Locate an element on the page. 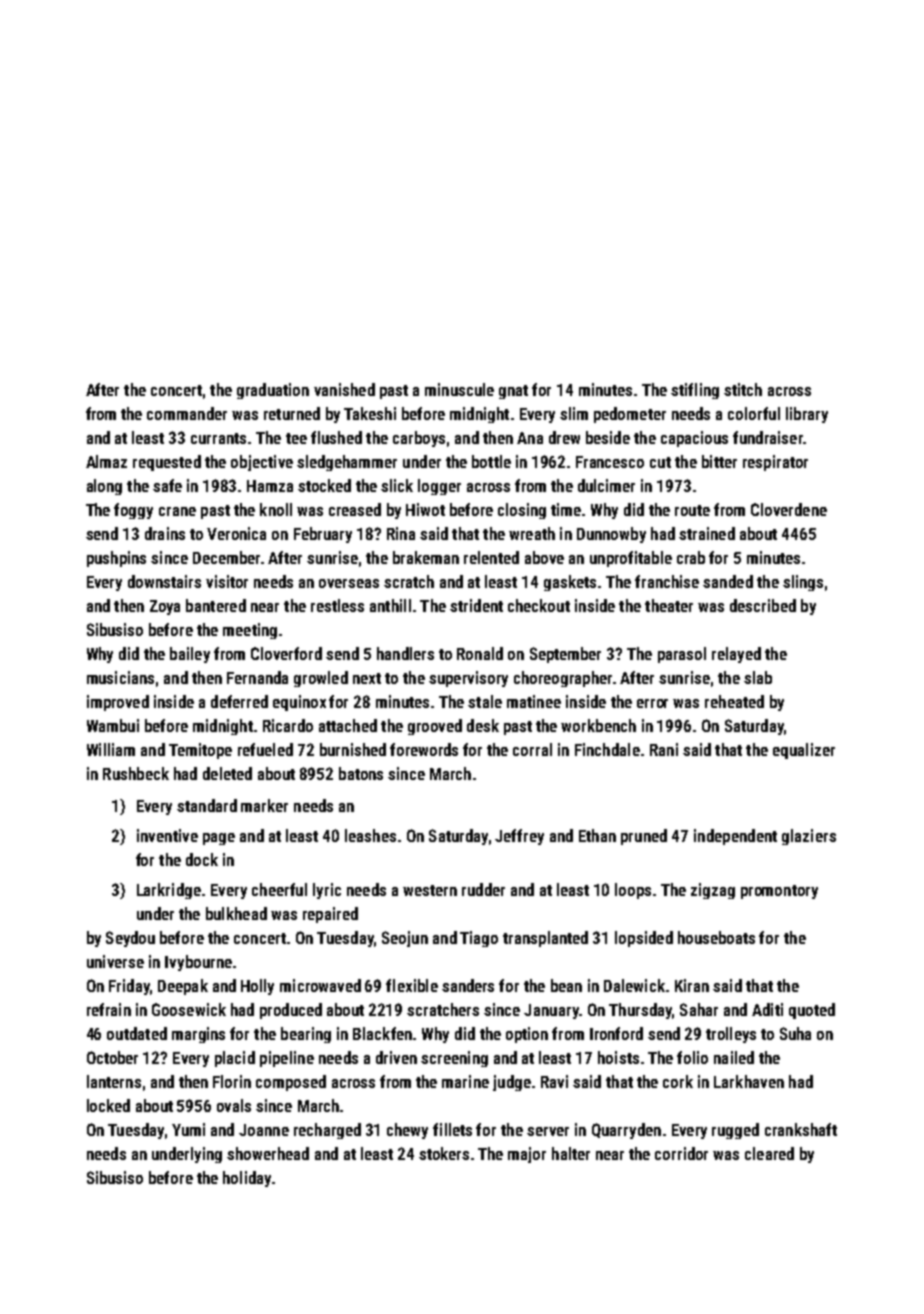 This image has width=924, height=1314. capacious is located at coordinates (694, 439).
